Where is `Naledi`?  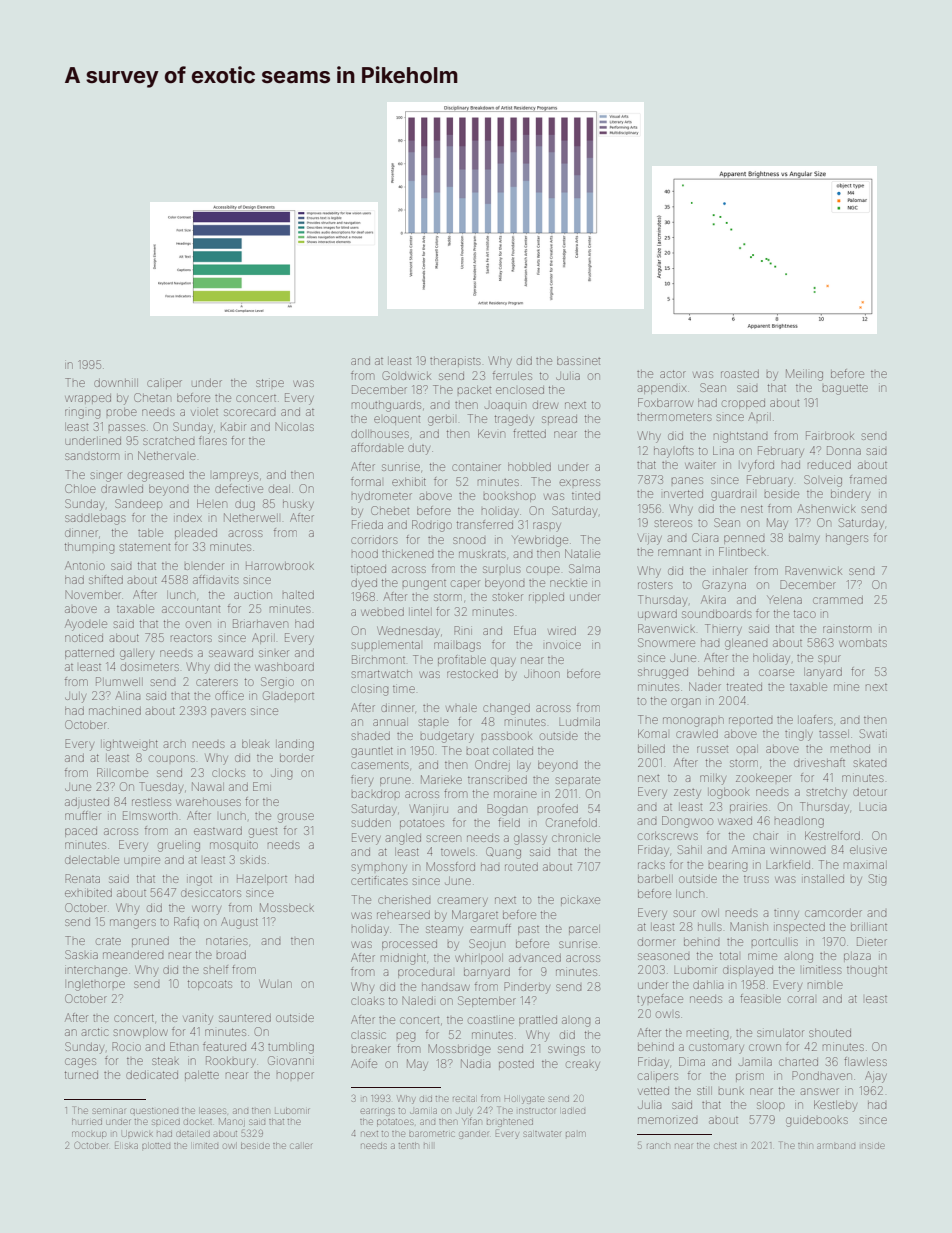
Naledi is located at coordinates (418, 1001).
